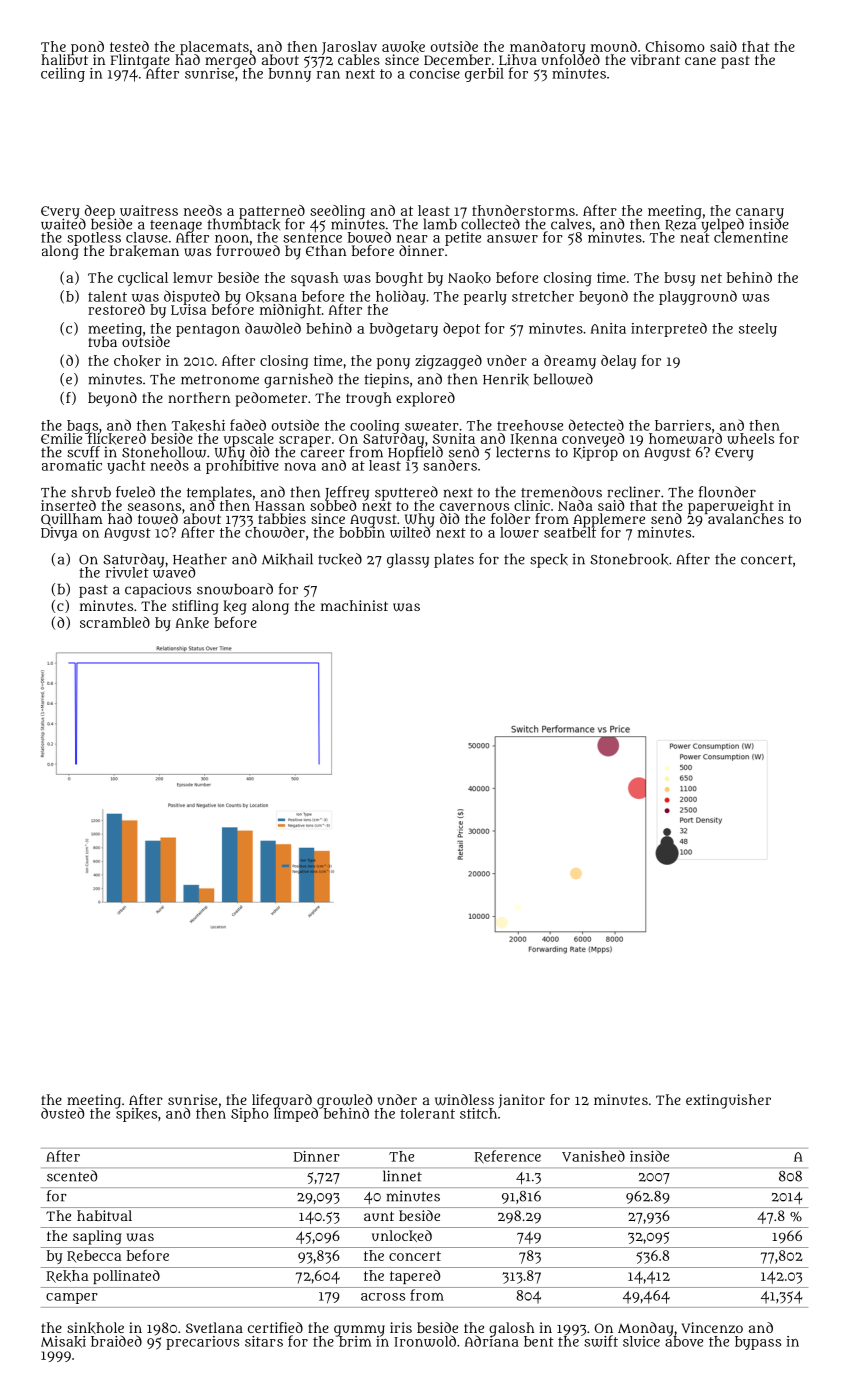 This document has width=849, height=1400. I want to click on galosh, so click(512, 1329).
